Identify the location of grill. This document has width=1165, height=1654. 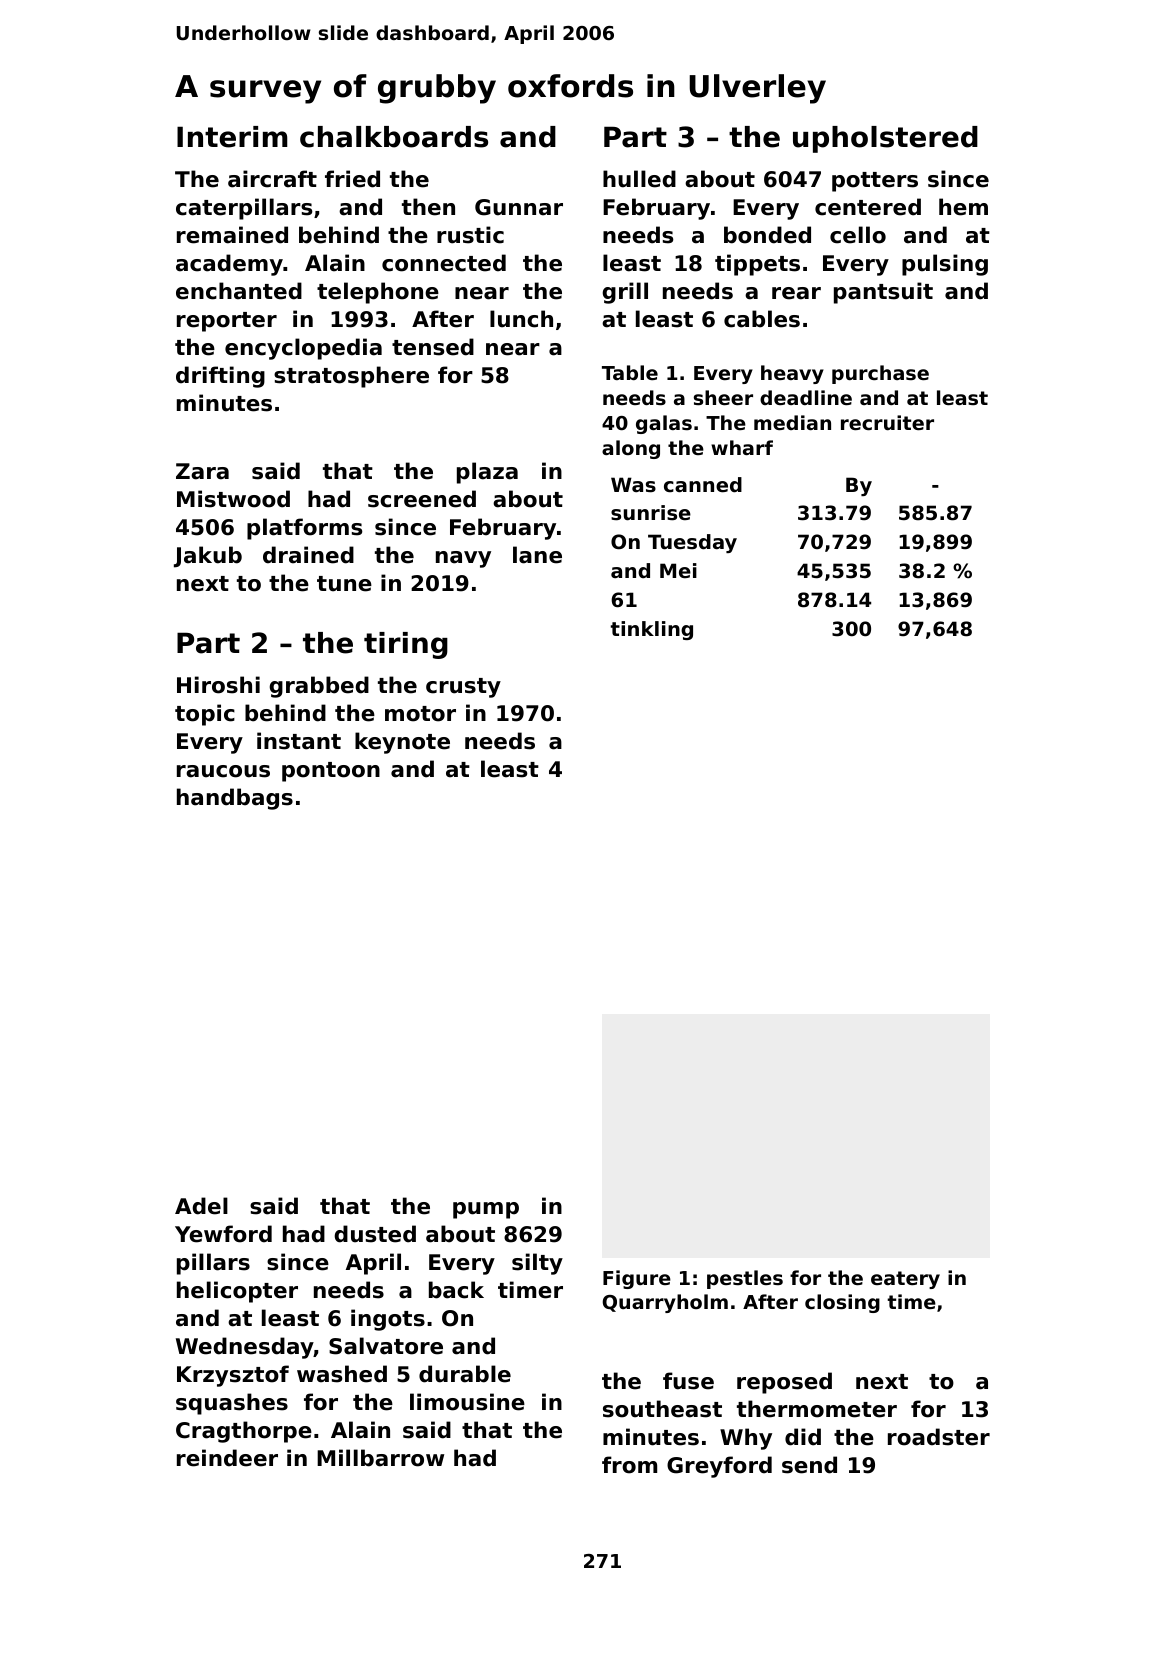
(625, 293).
